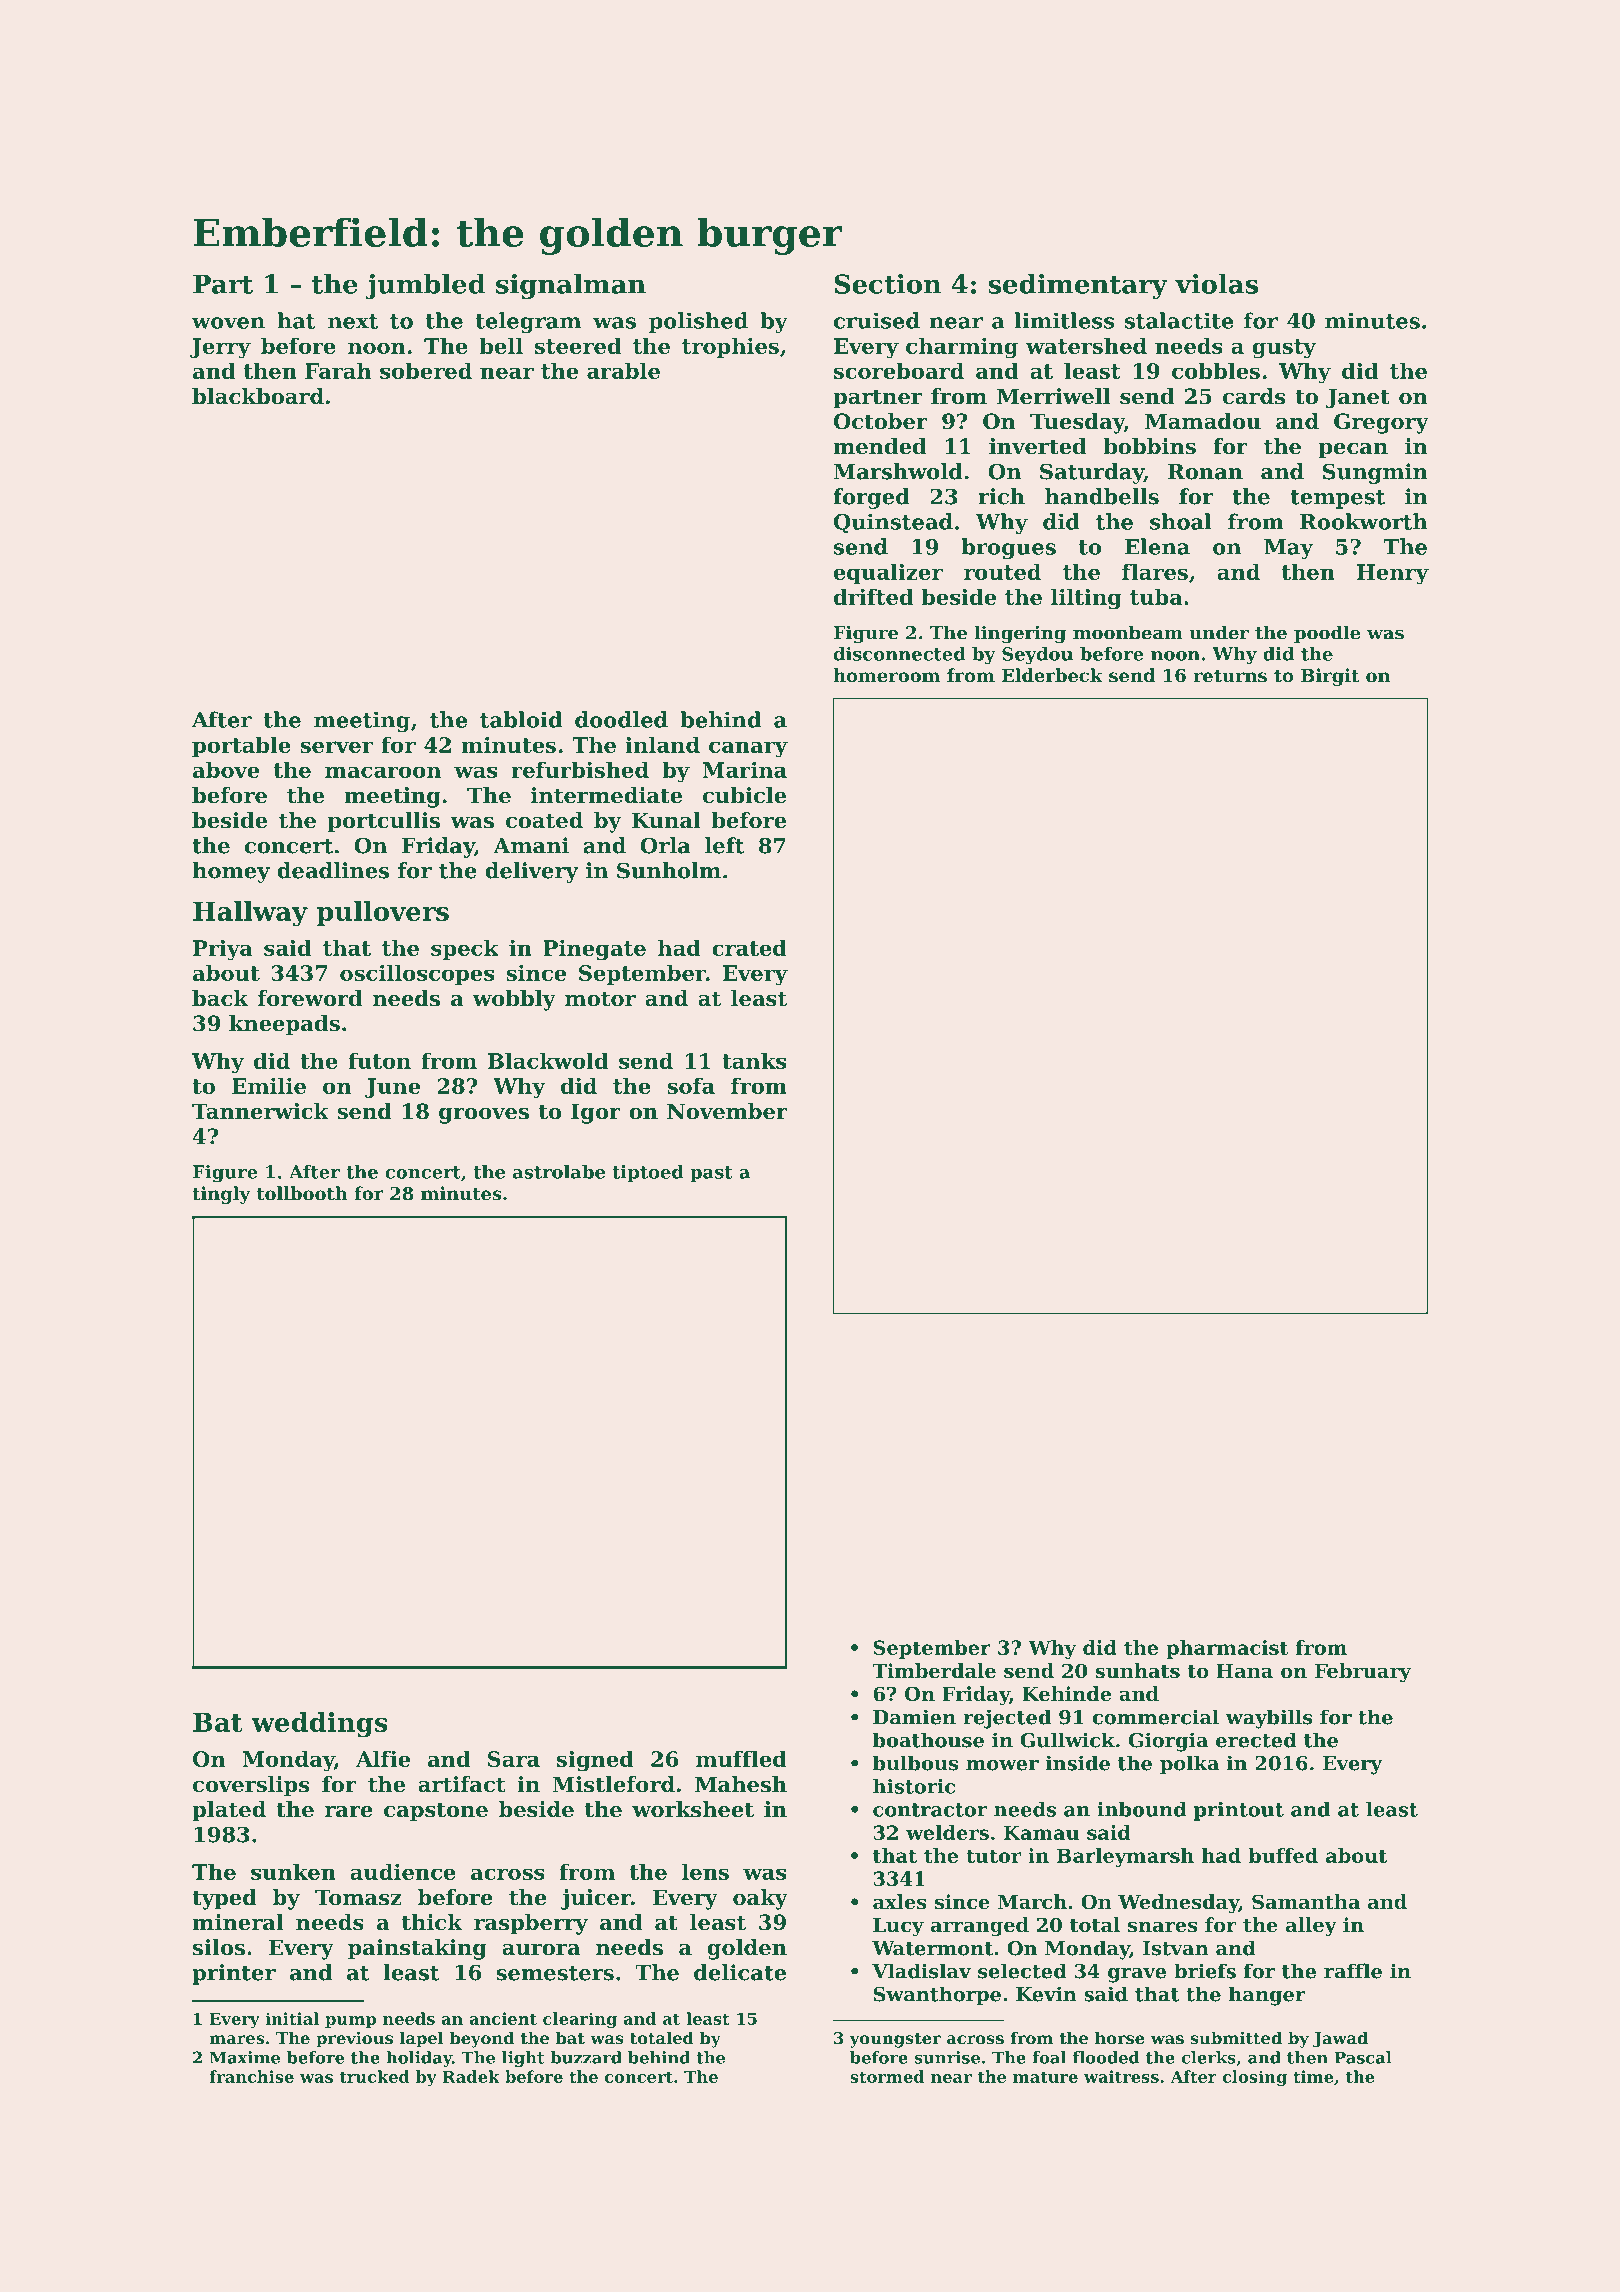  Describe the element at coordinates (711, 1174) in the screenshot. I see `past` at that location.
